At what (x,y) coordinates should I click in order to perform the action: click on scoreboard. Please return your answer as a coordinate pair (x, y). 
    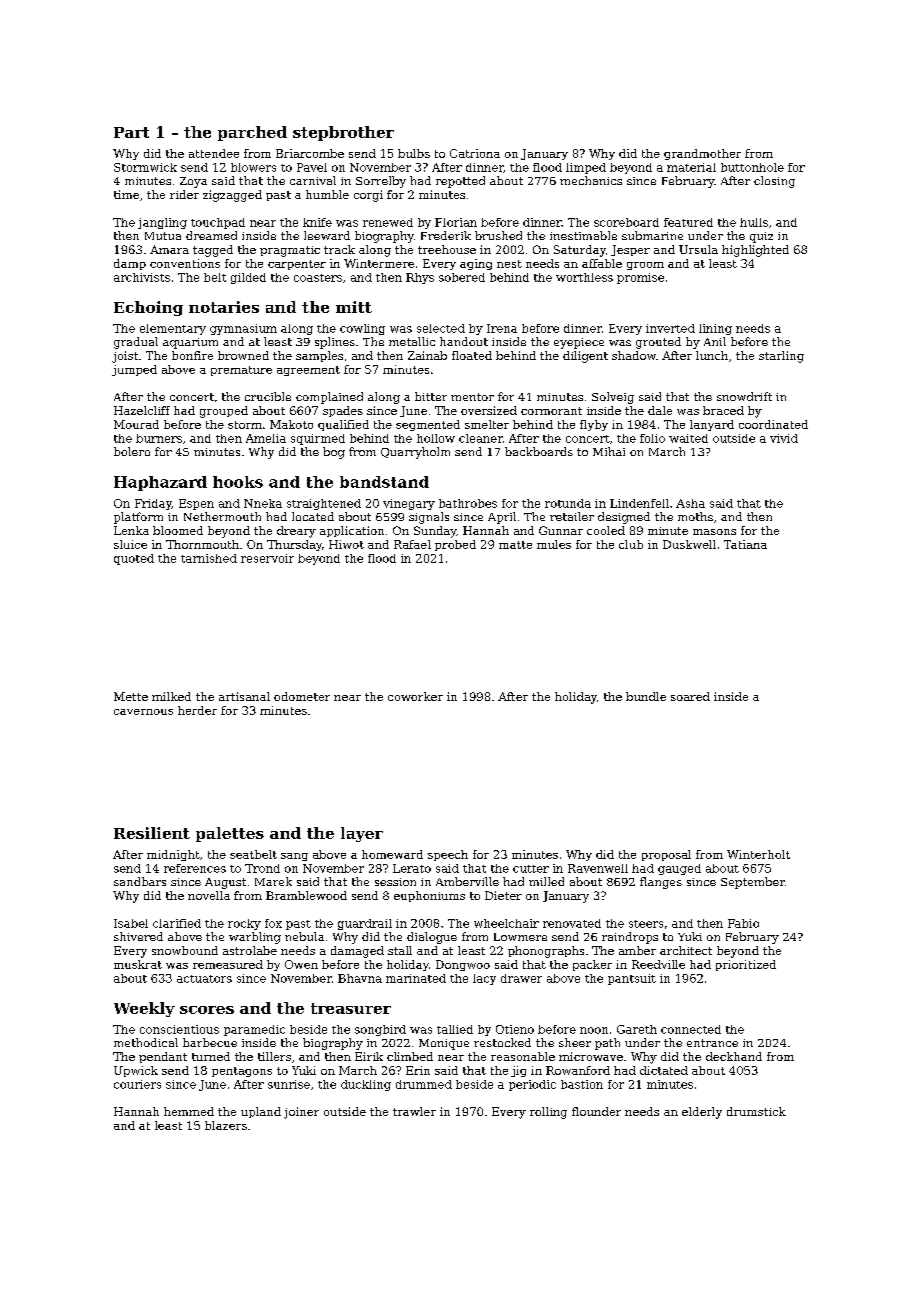
    Looking at the image, I should click on (626, 222).
